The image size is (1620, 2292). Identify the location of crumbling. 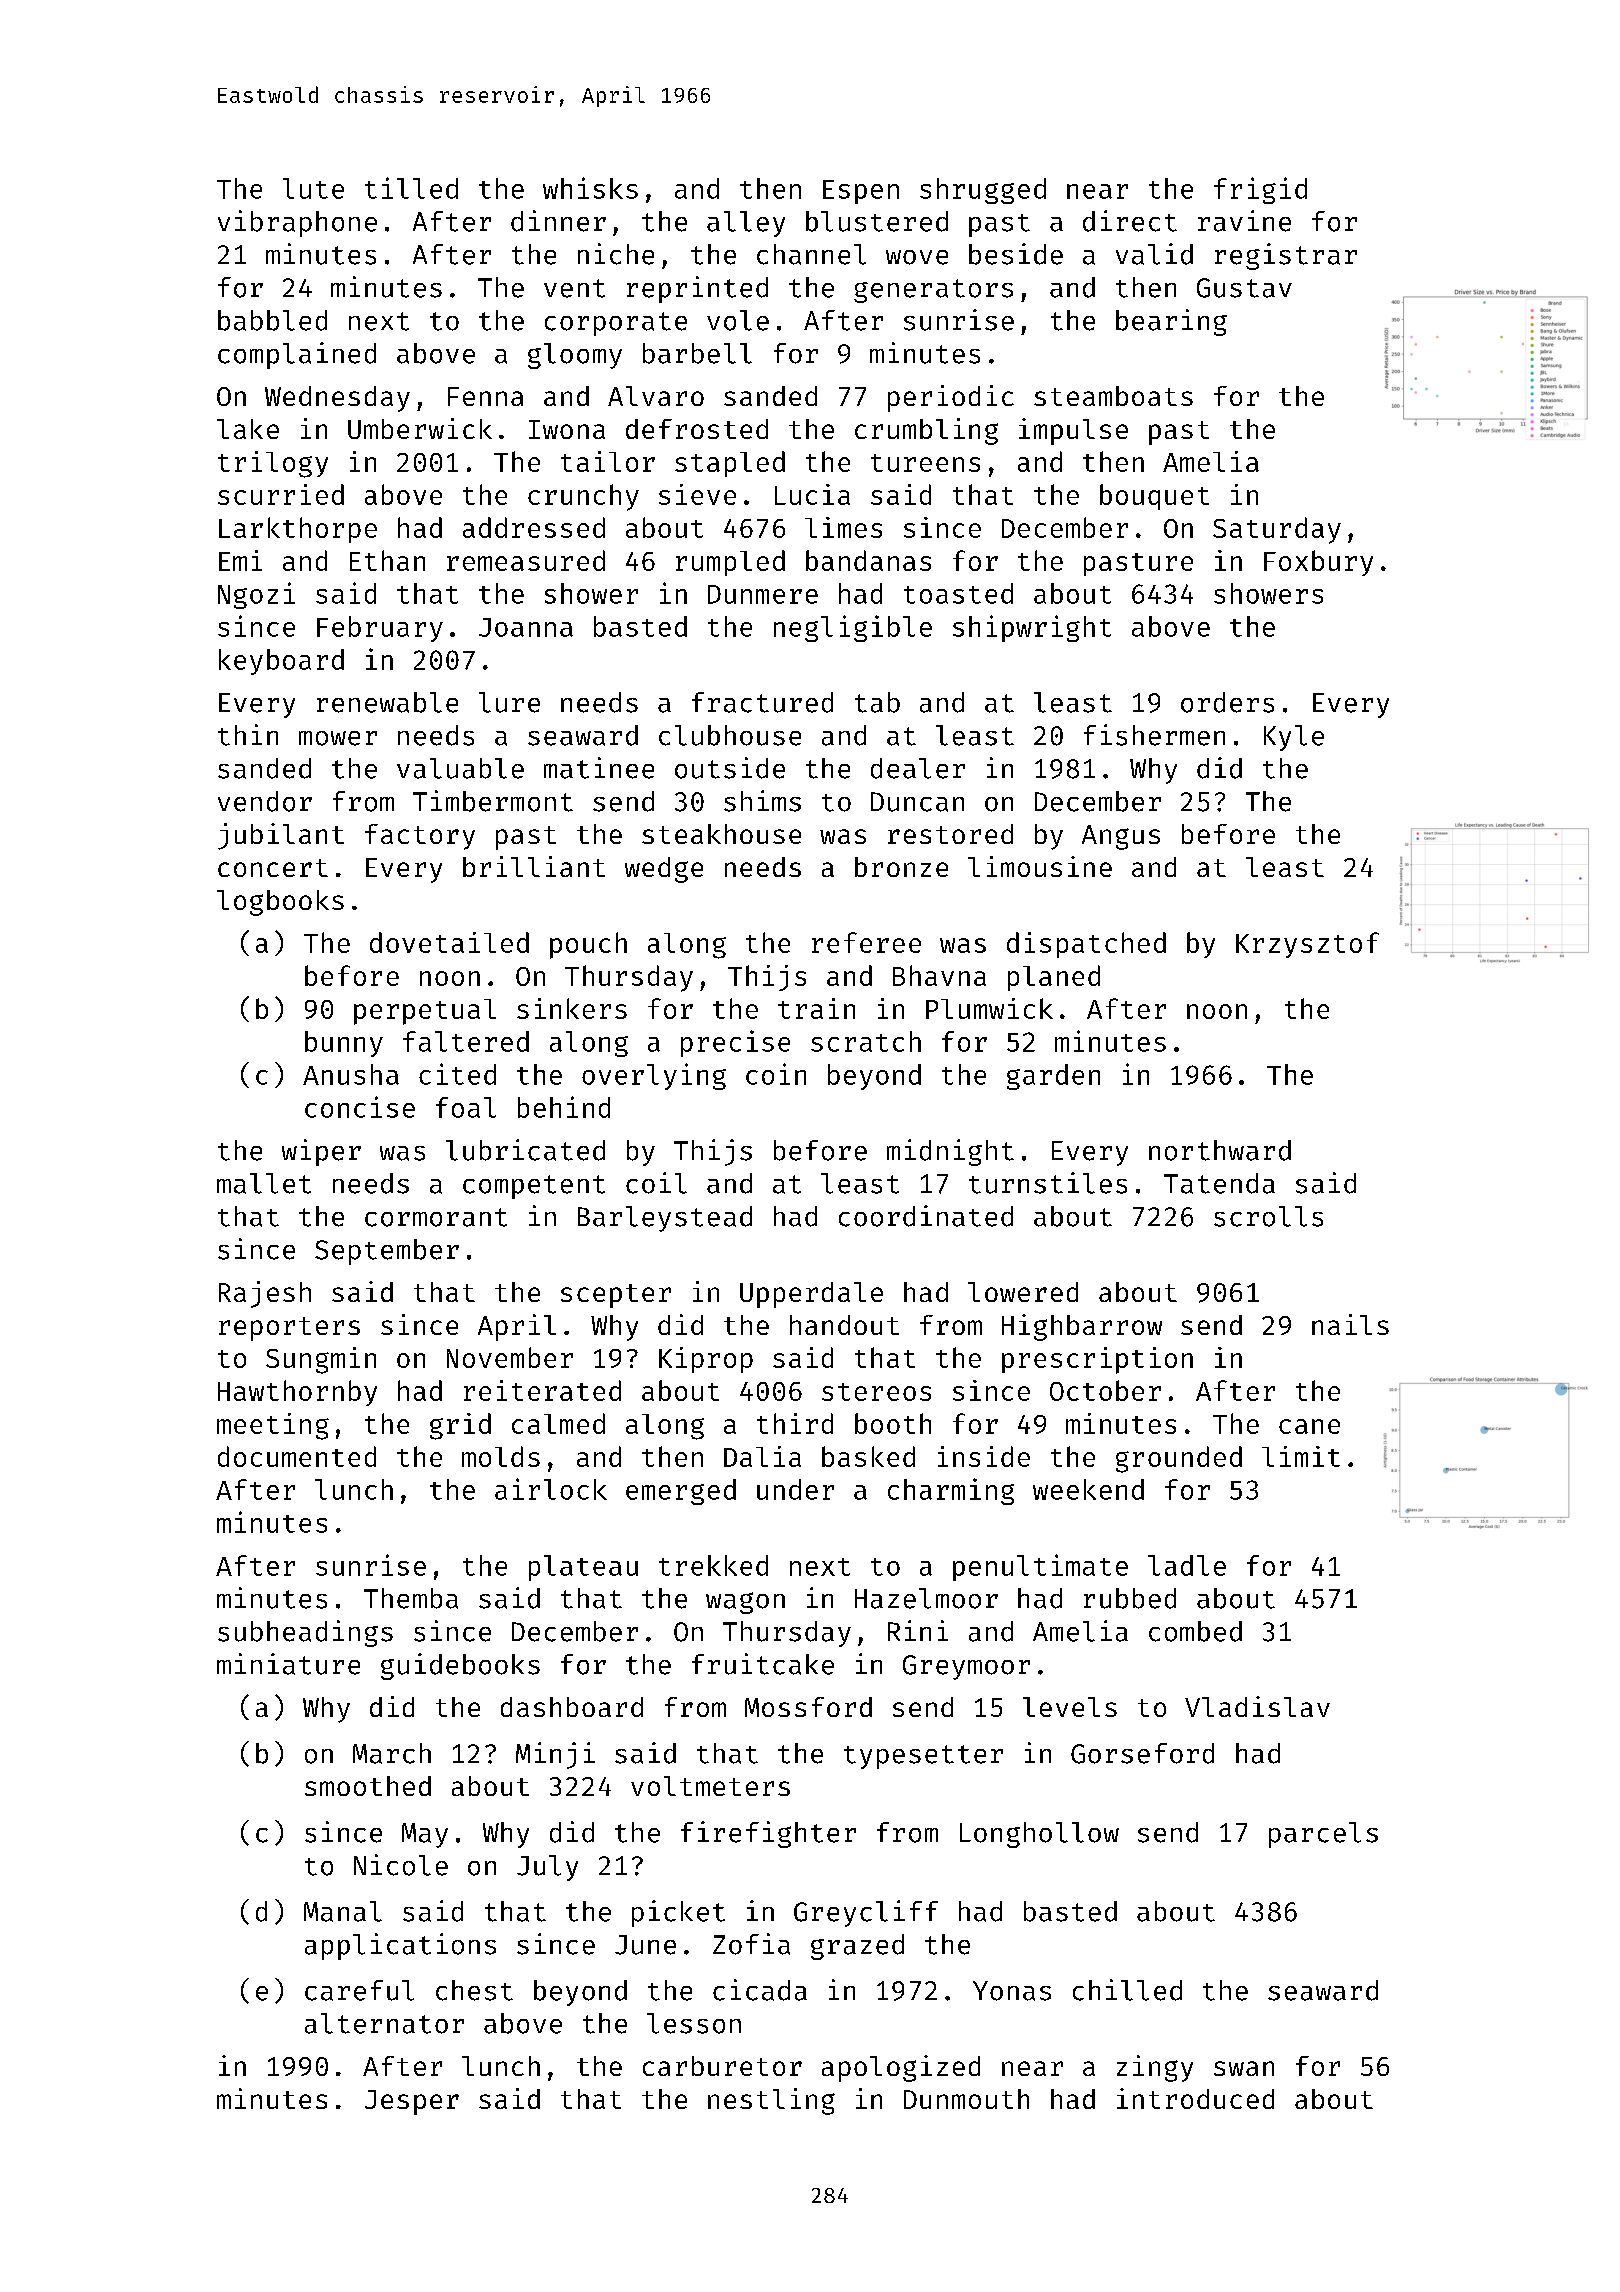
(926, 431).
